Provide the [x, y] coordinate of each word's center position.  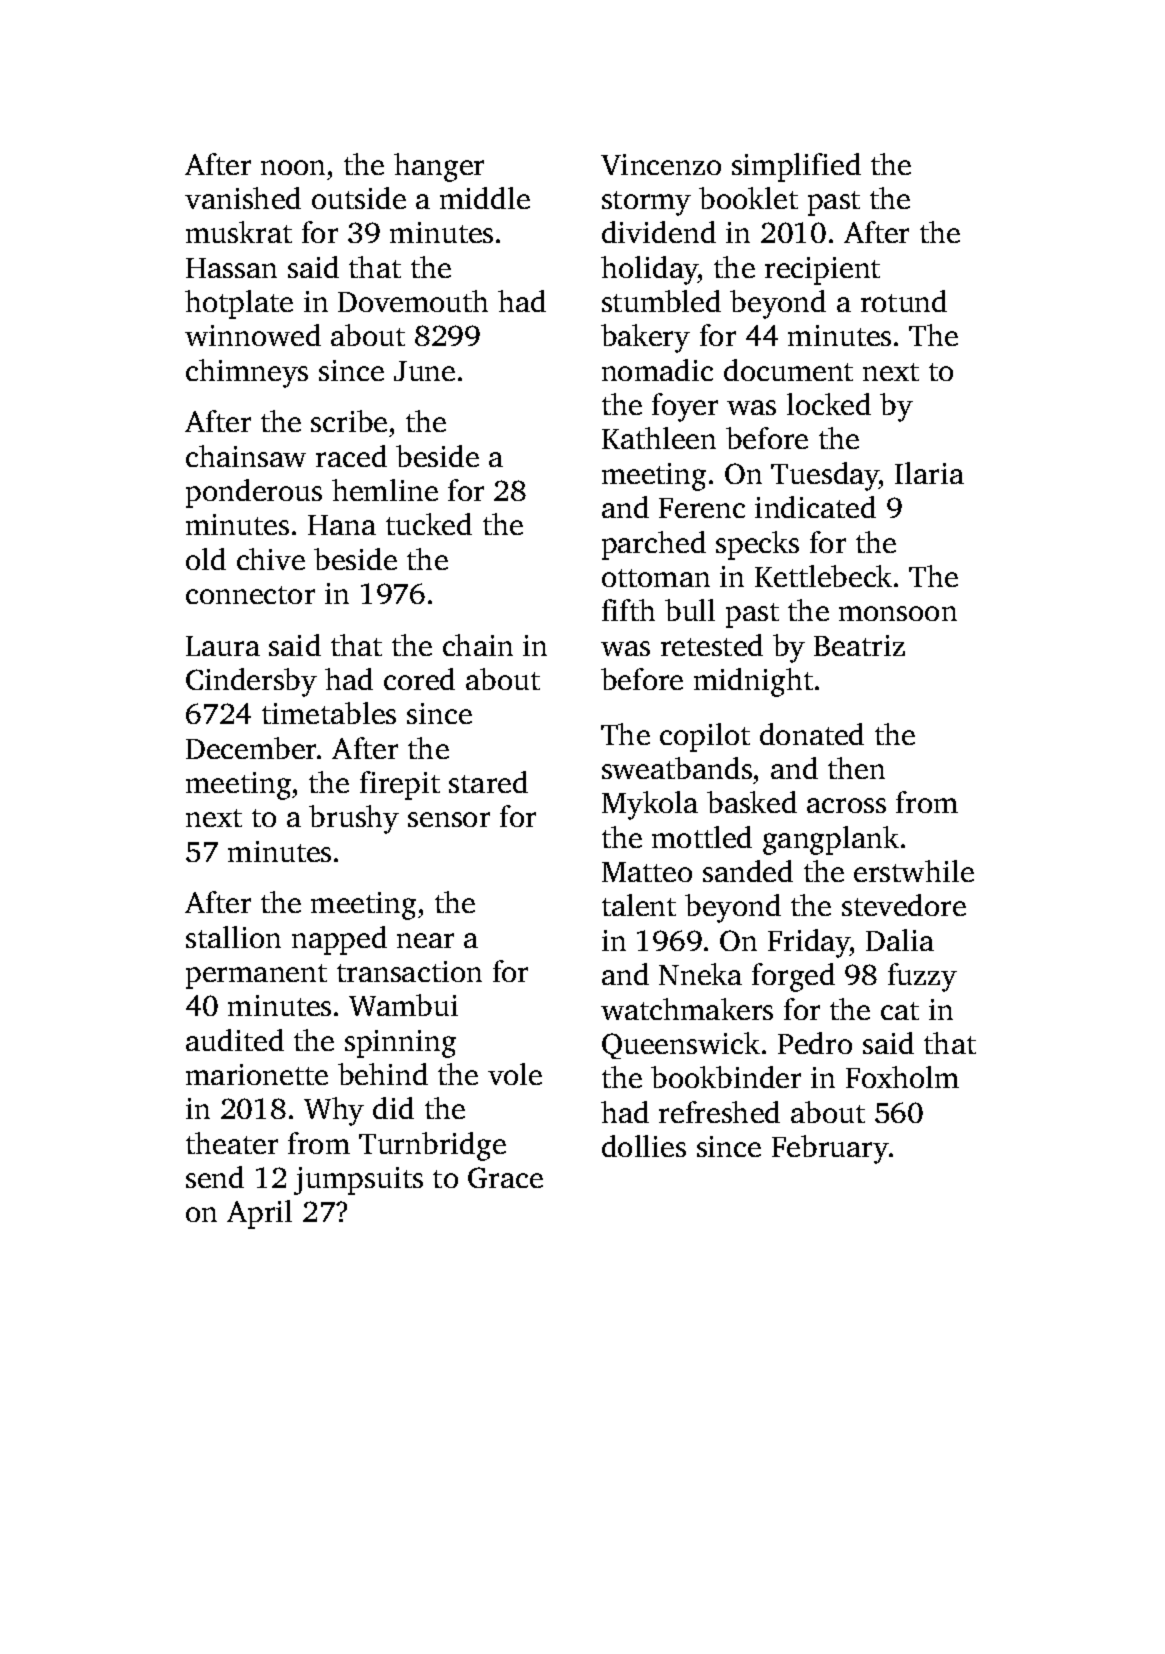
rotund [904, 301]
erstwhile [914, 871]
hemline [385, 490]
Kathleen [659, 438]
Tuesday [825, 476]
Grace [505, 1177]
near [425, 940]
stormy [646, 203]
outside [359, 198]
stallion [233, 937]
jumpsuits [358, 1181]
